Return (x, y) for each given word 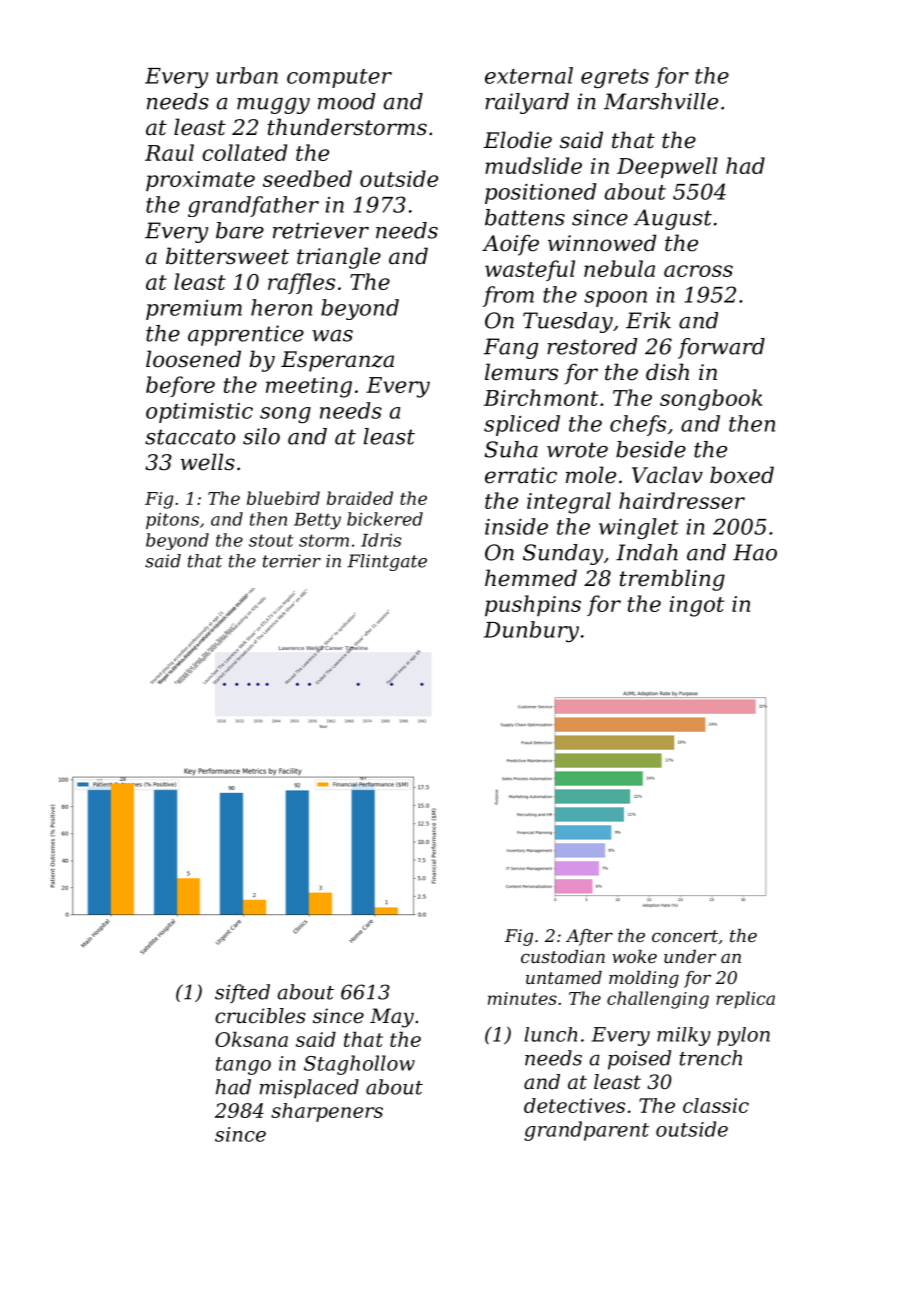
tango (243, 1066)
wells (208, 462)
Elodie (518, 140)
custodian (563, 956)
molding (644, 979)
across (698, 271)
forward (721, 348)
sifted (242, 994)
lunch (551, 1034)
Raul (169, 152)
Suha (511, 449)
